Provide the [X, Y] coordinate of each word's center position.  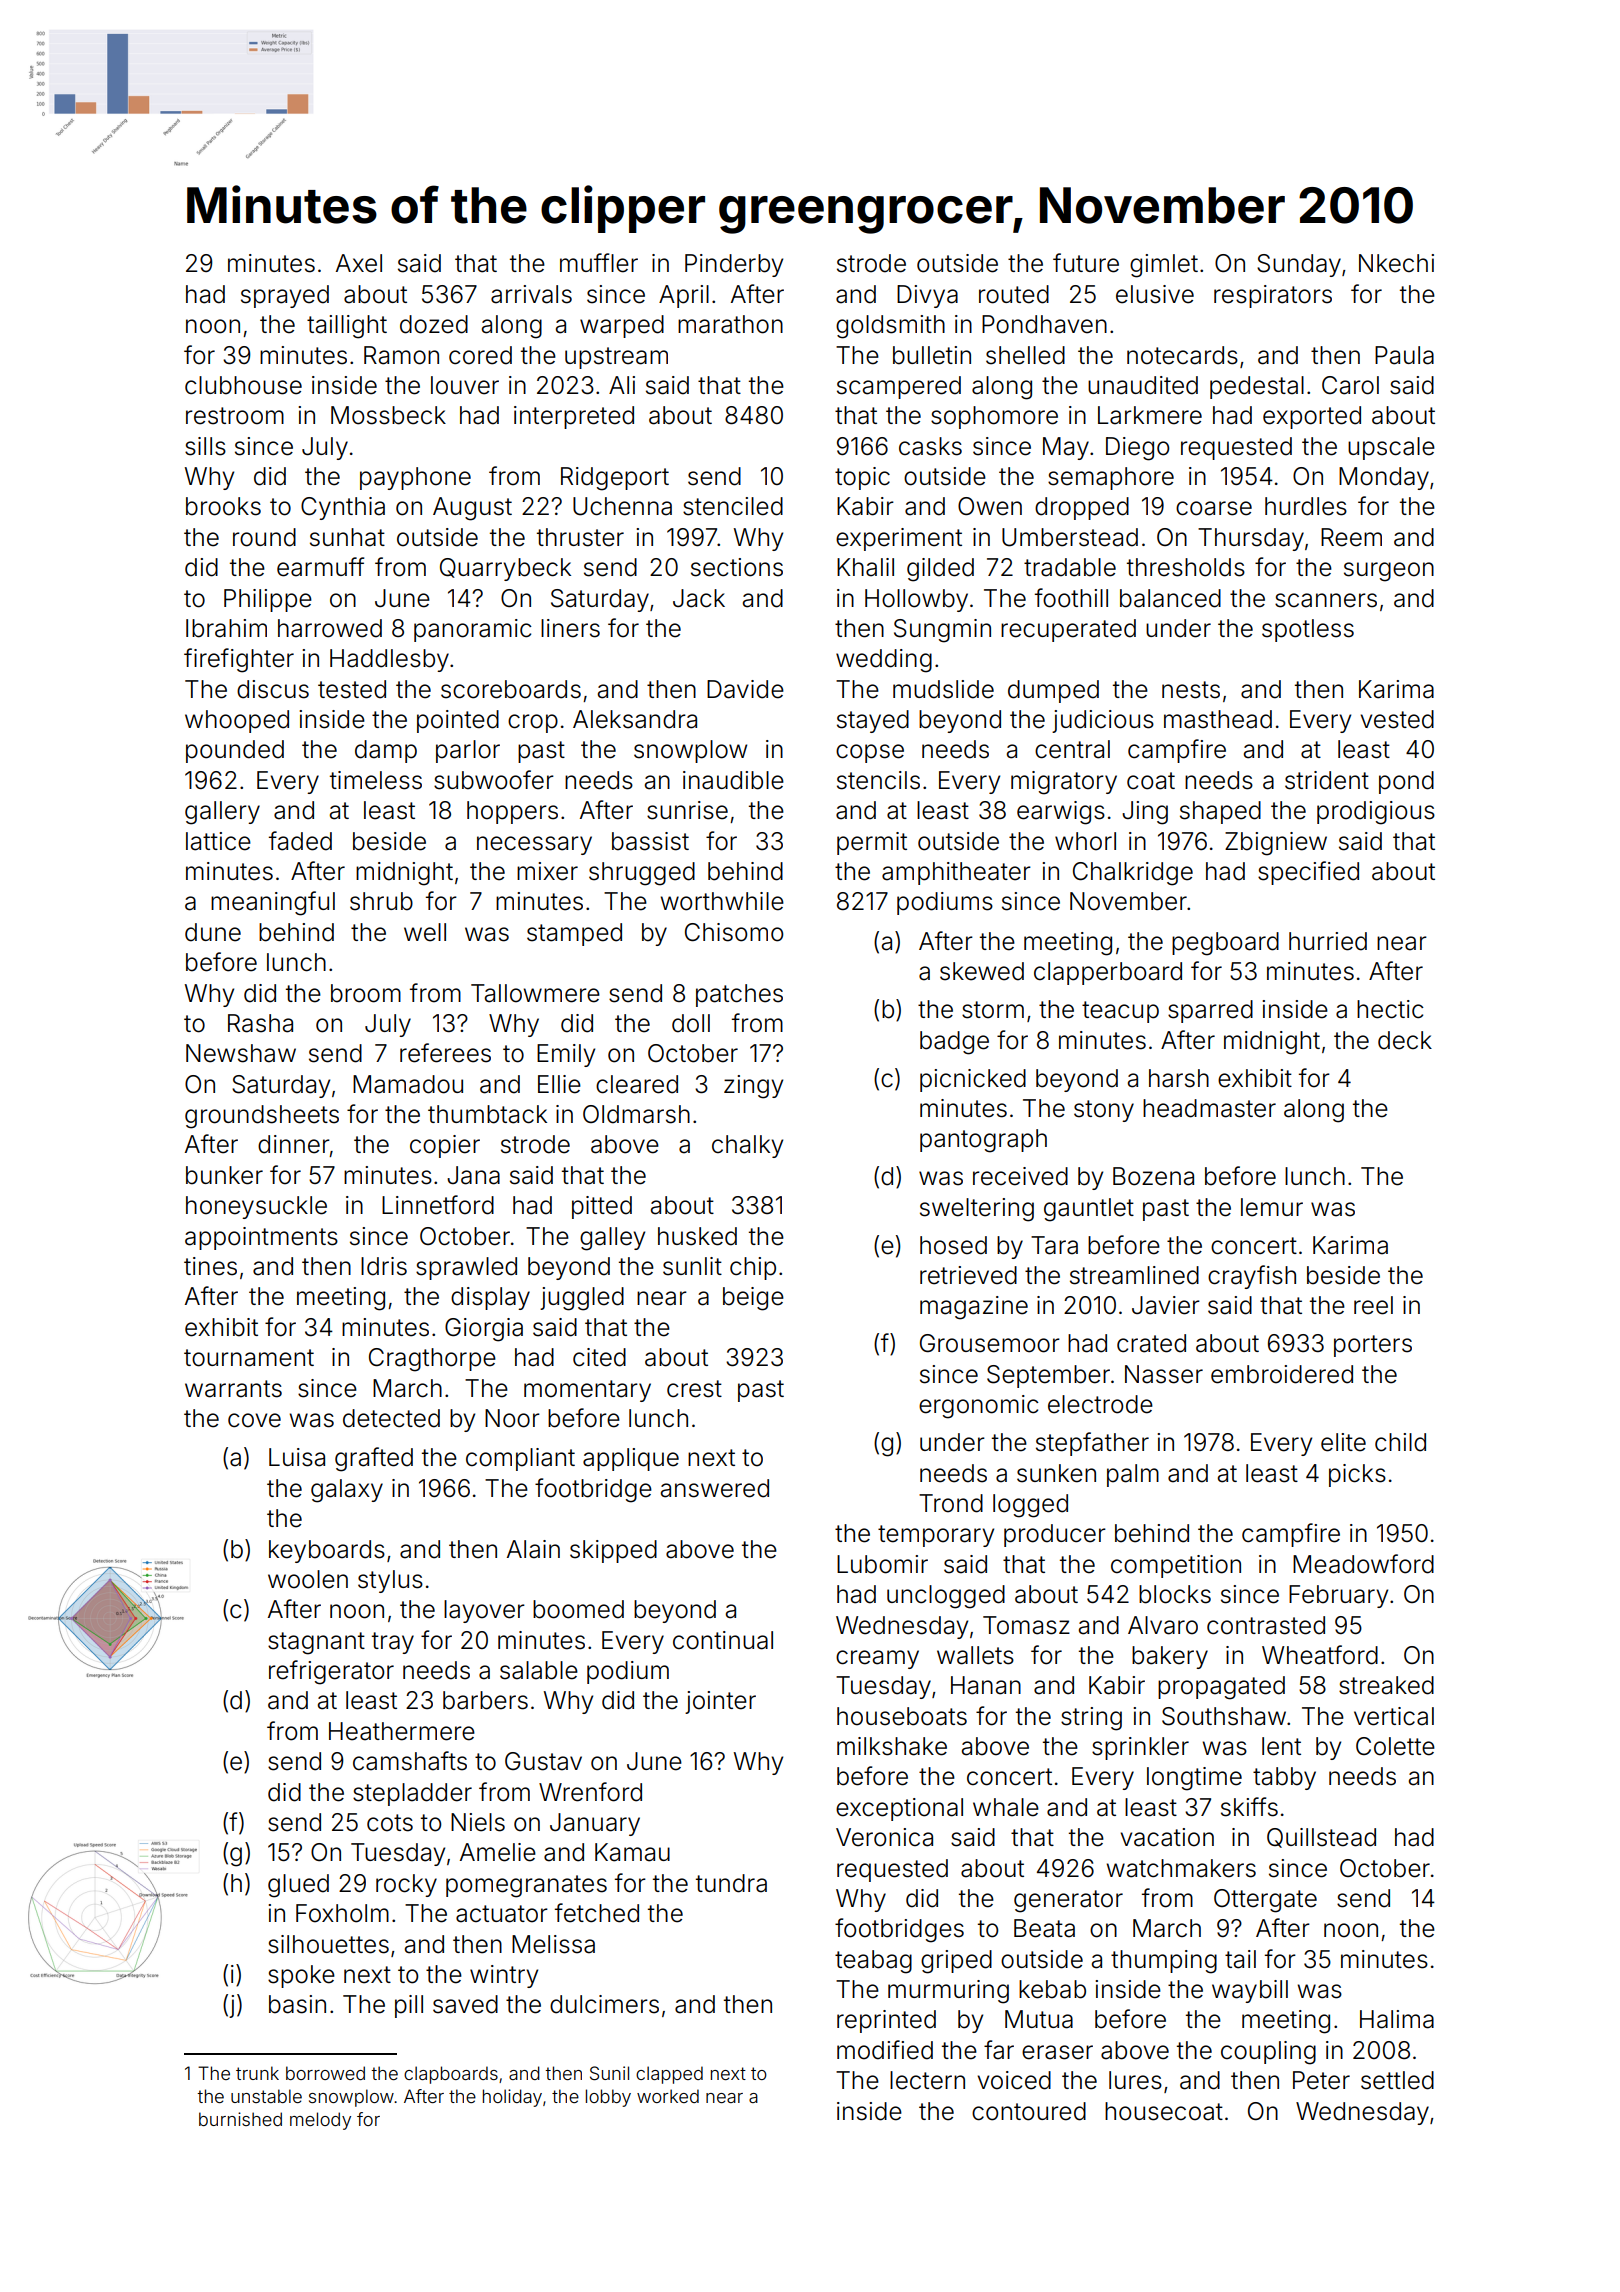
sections [737, 567]
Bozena [1153, 1176]
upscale [1391, 448]
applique [631, 1459]
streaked [1386, 1685]
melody [320, 2121]
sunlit [692, 1266]
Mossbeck [388, 415]
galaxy [347, 1491]
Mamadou [408, 1084]
